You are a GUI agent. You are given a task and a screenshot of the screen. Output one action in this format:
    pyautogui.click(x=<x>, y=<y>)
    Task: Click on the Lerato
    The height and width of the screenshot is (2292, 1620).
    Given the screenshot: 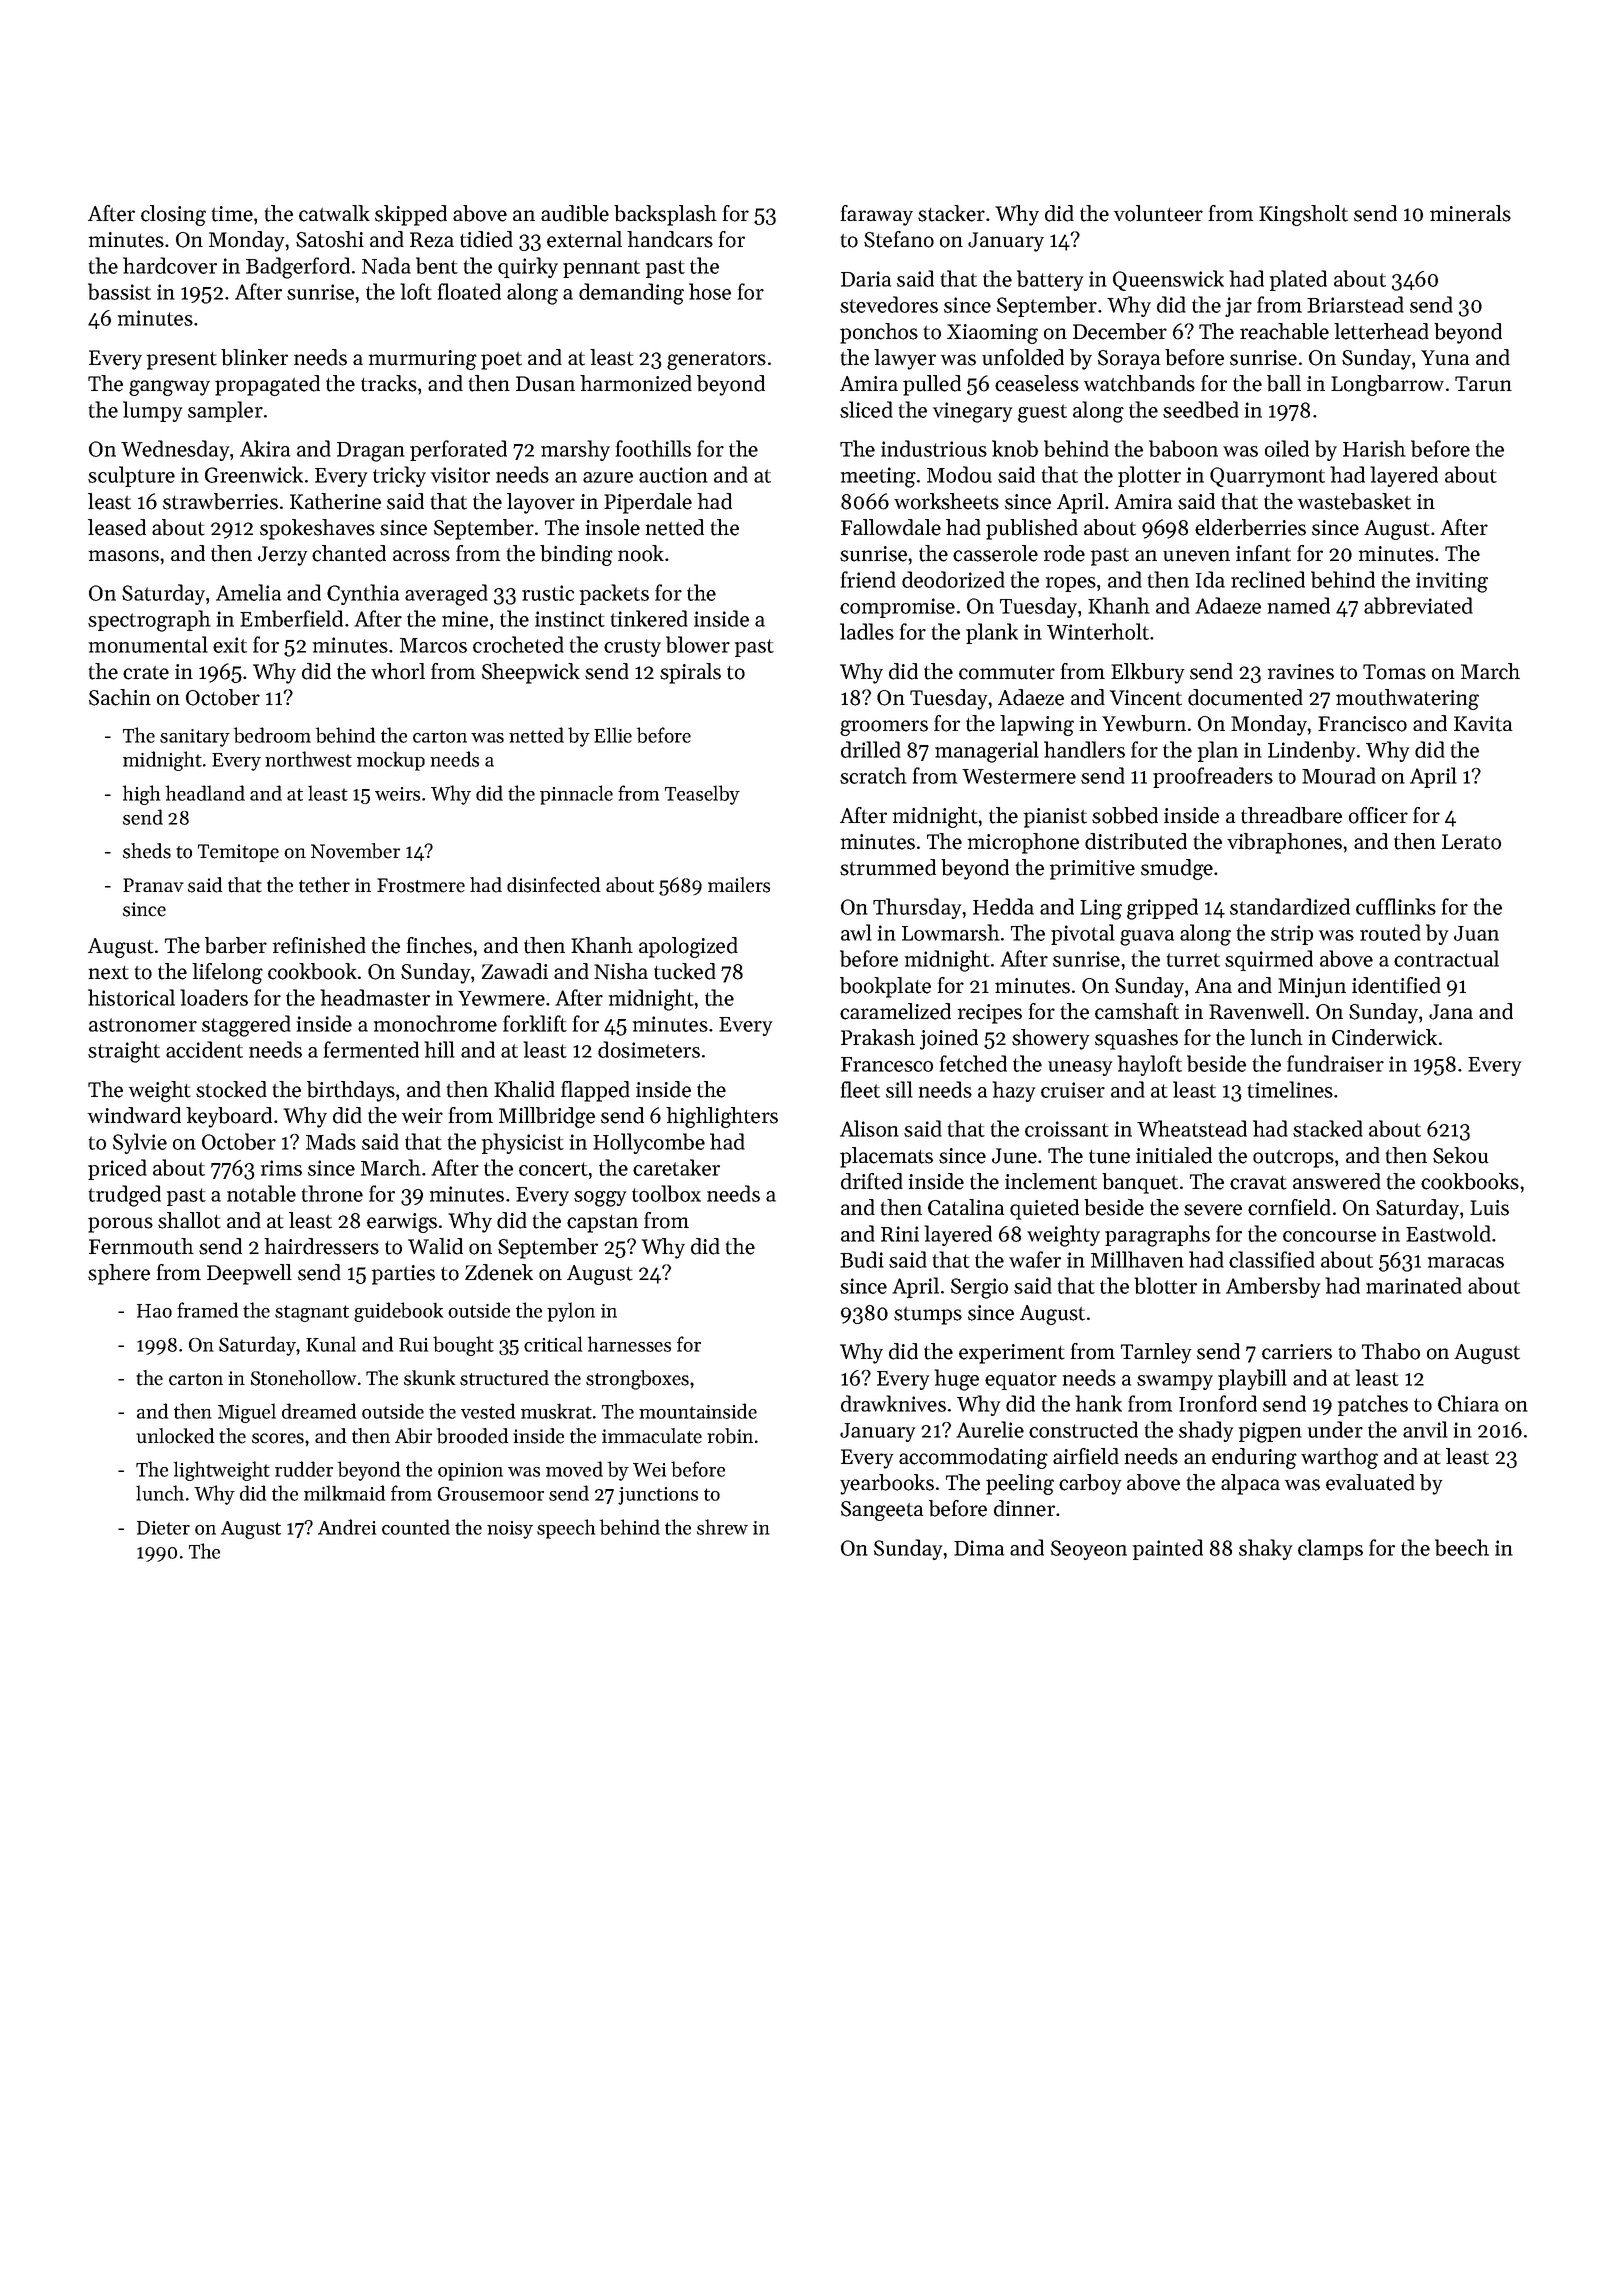 What is the action you would take?
    pyautogui.click(x=1471, y=842)
